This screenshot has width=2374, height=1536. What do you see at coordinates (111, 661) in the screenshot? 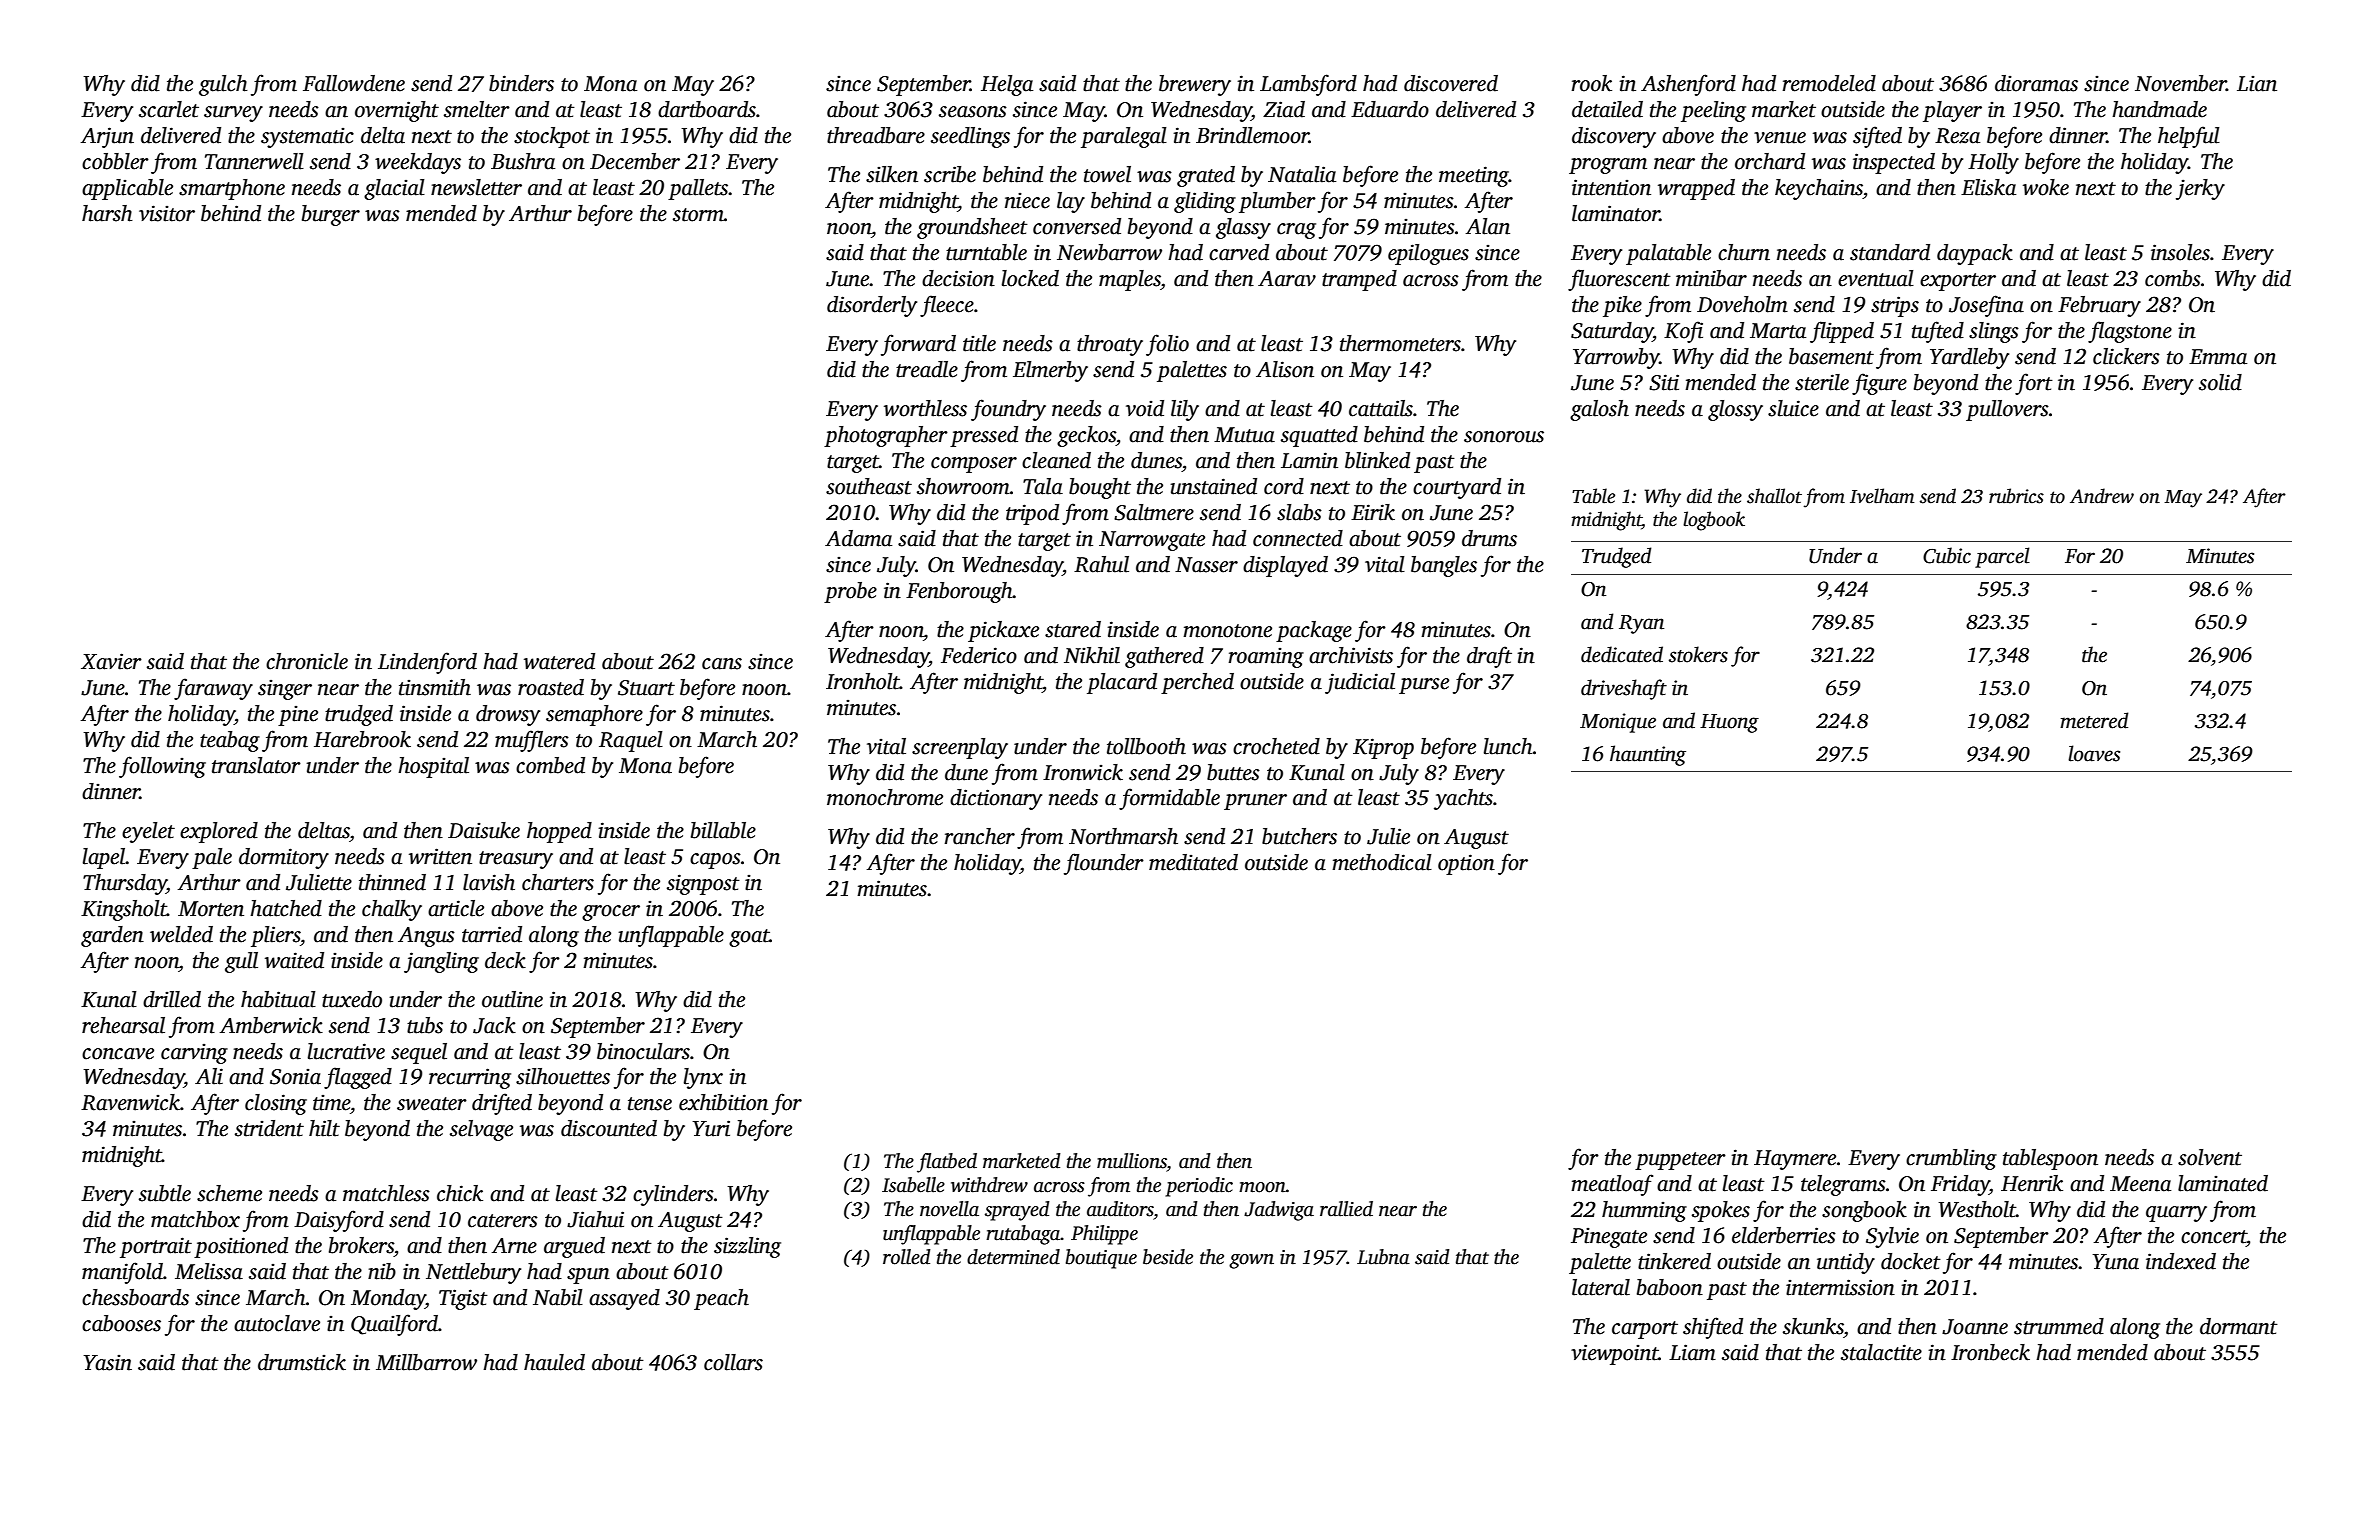
I see `Xavier` at bounding box center [111, 661].
